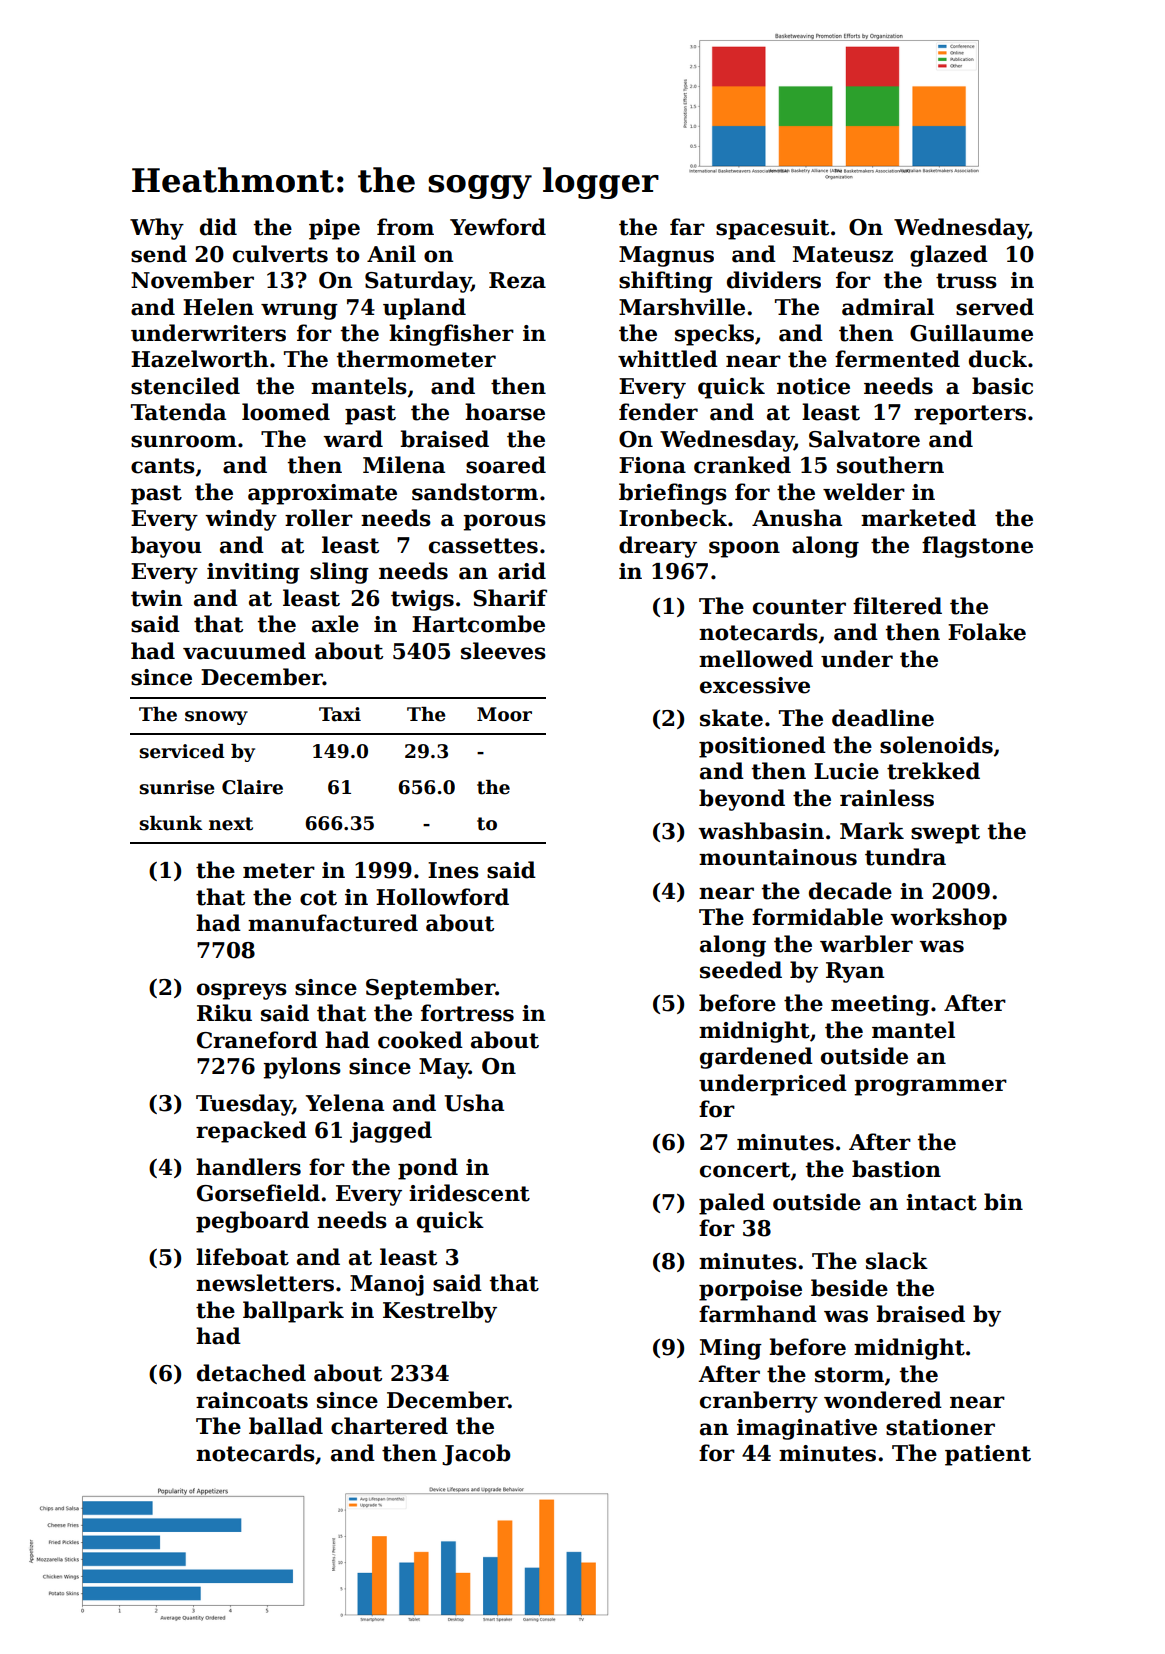 The image size is (1165, 1654). What do you see at coordinates (199, 359) in the page?
I see `Hazelworth` at bounding box center [199, 359].
